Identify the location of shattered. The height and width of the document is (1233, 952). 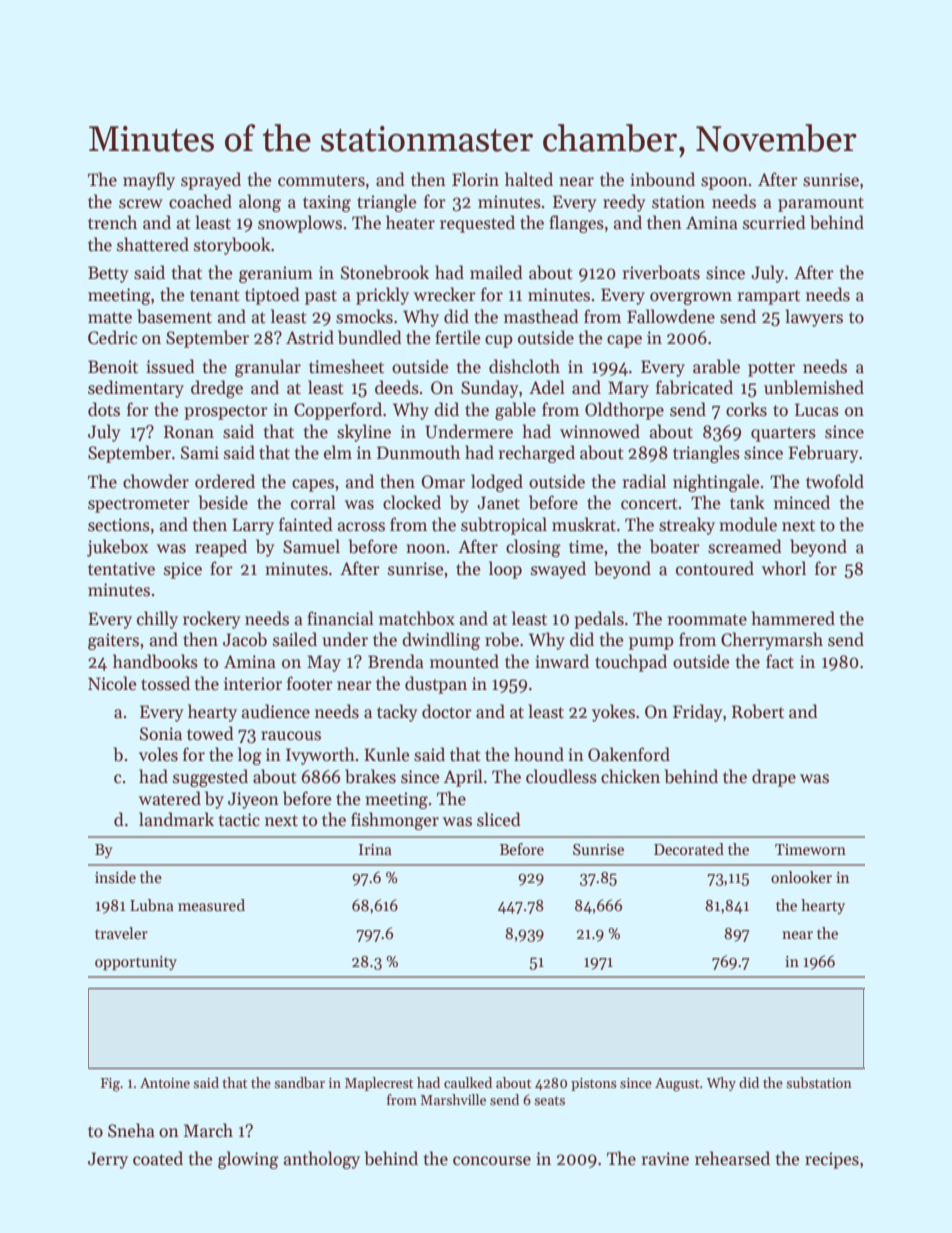
(153, 244).
